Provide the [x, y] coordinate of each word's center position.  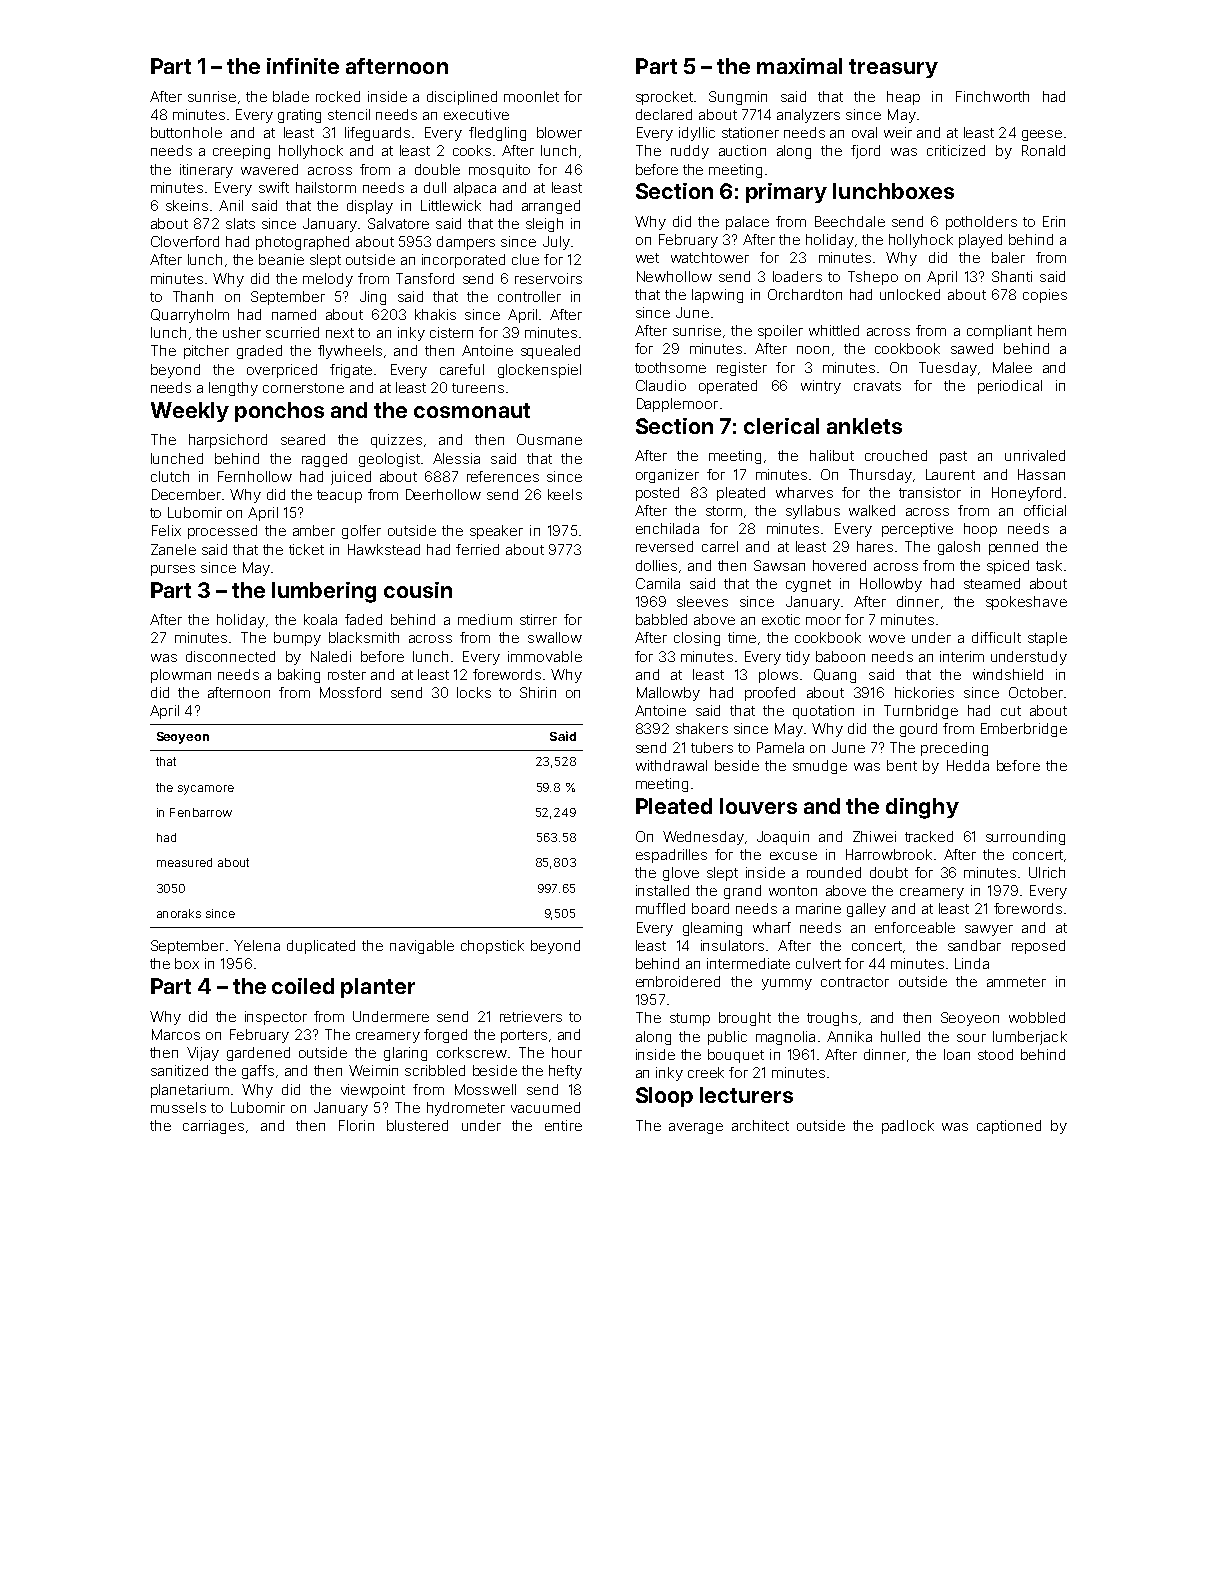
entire [563, 1125]
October [1036, 692]
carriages [213, 1127]
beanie [281, 259]
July [556, 243]
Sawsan [779, 565]
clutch [170, 476]
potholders [981, 223]
